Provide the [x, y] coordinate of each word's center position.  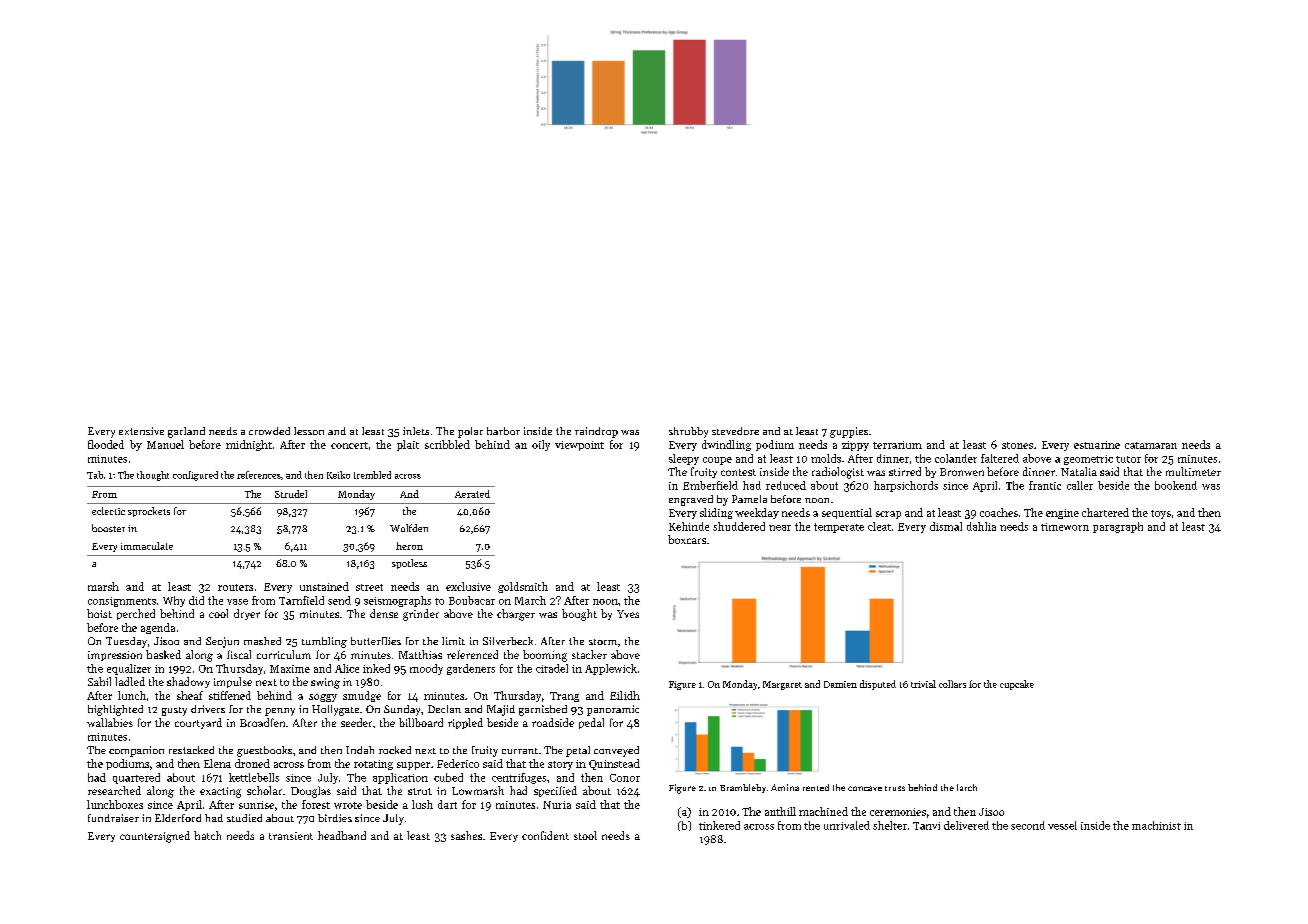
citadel [552, 668]
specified [555, 791]
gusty [174, 711]
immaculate [147, 546]
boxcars [687, 539]
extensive [141, 431]
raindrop [596, 432]
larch [967, 787]
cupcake [1017, 685]
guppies [849, 432]
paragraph [1118, 527]
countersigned [155, 837]
